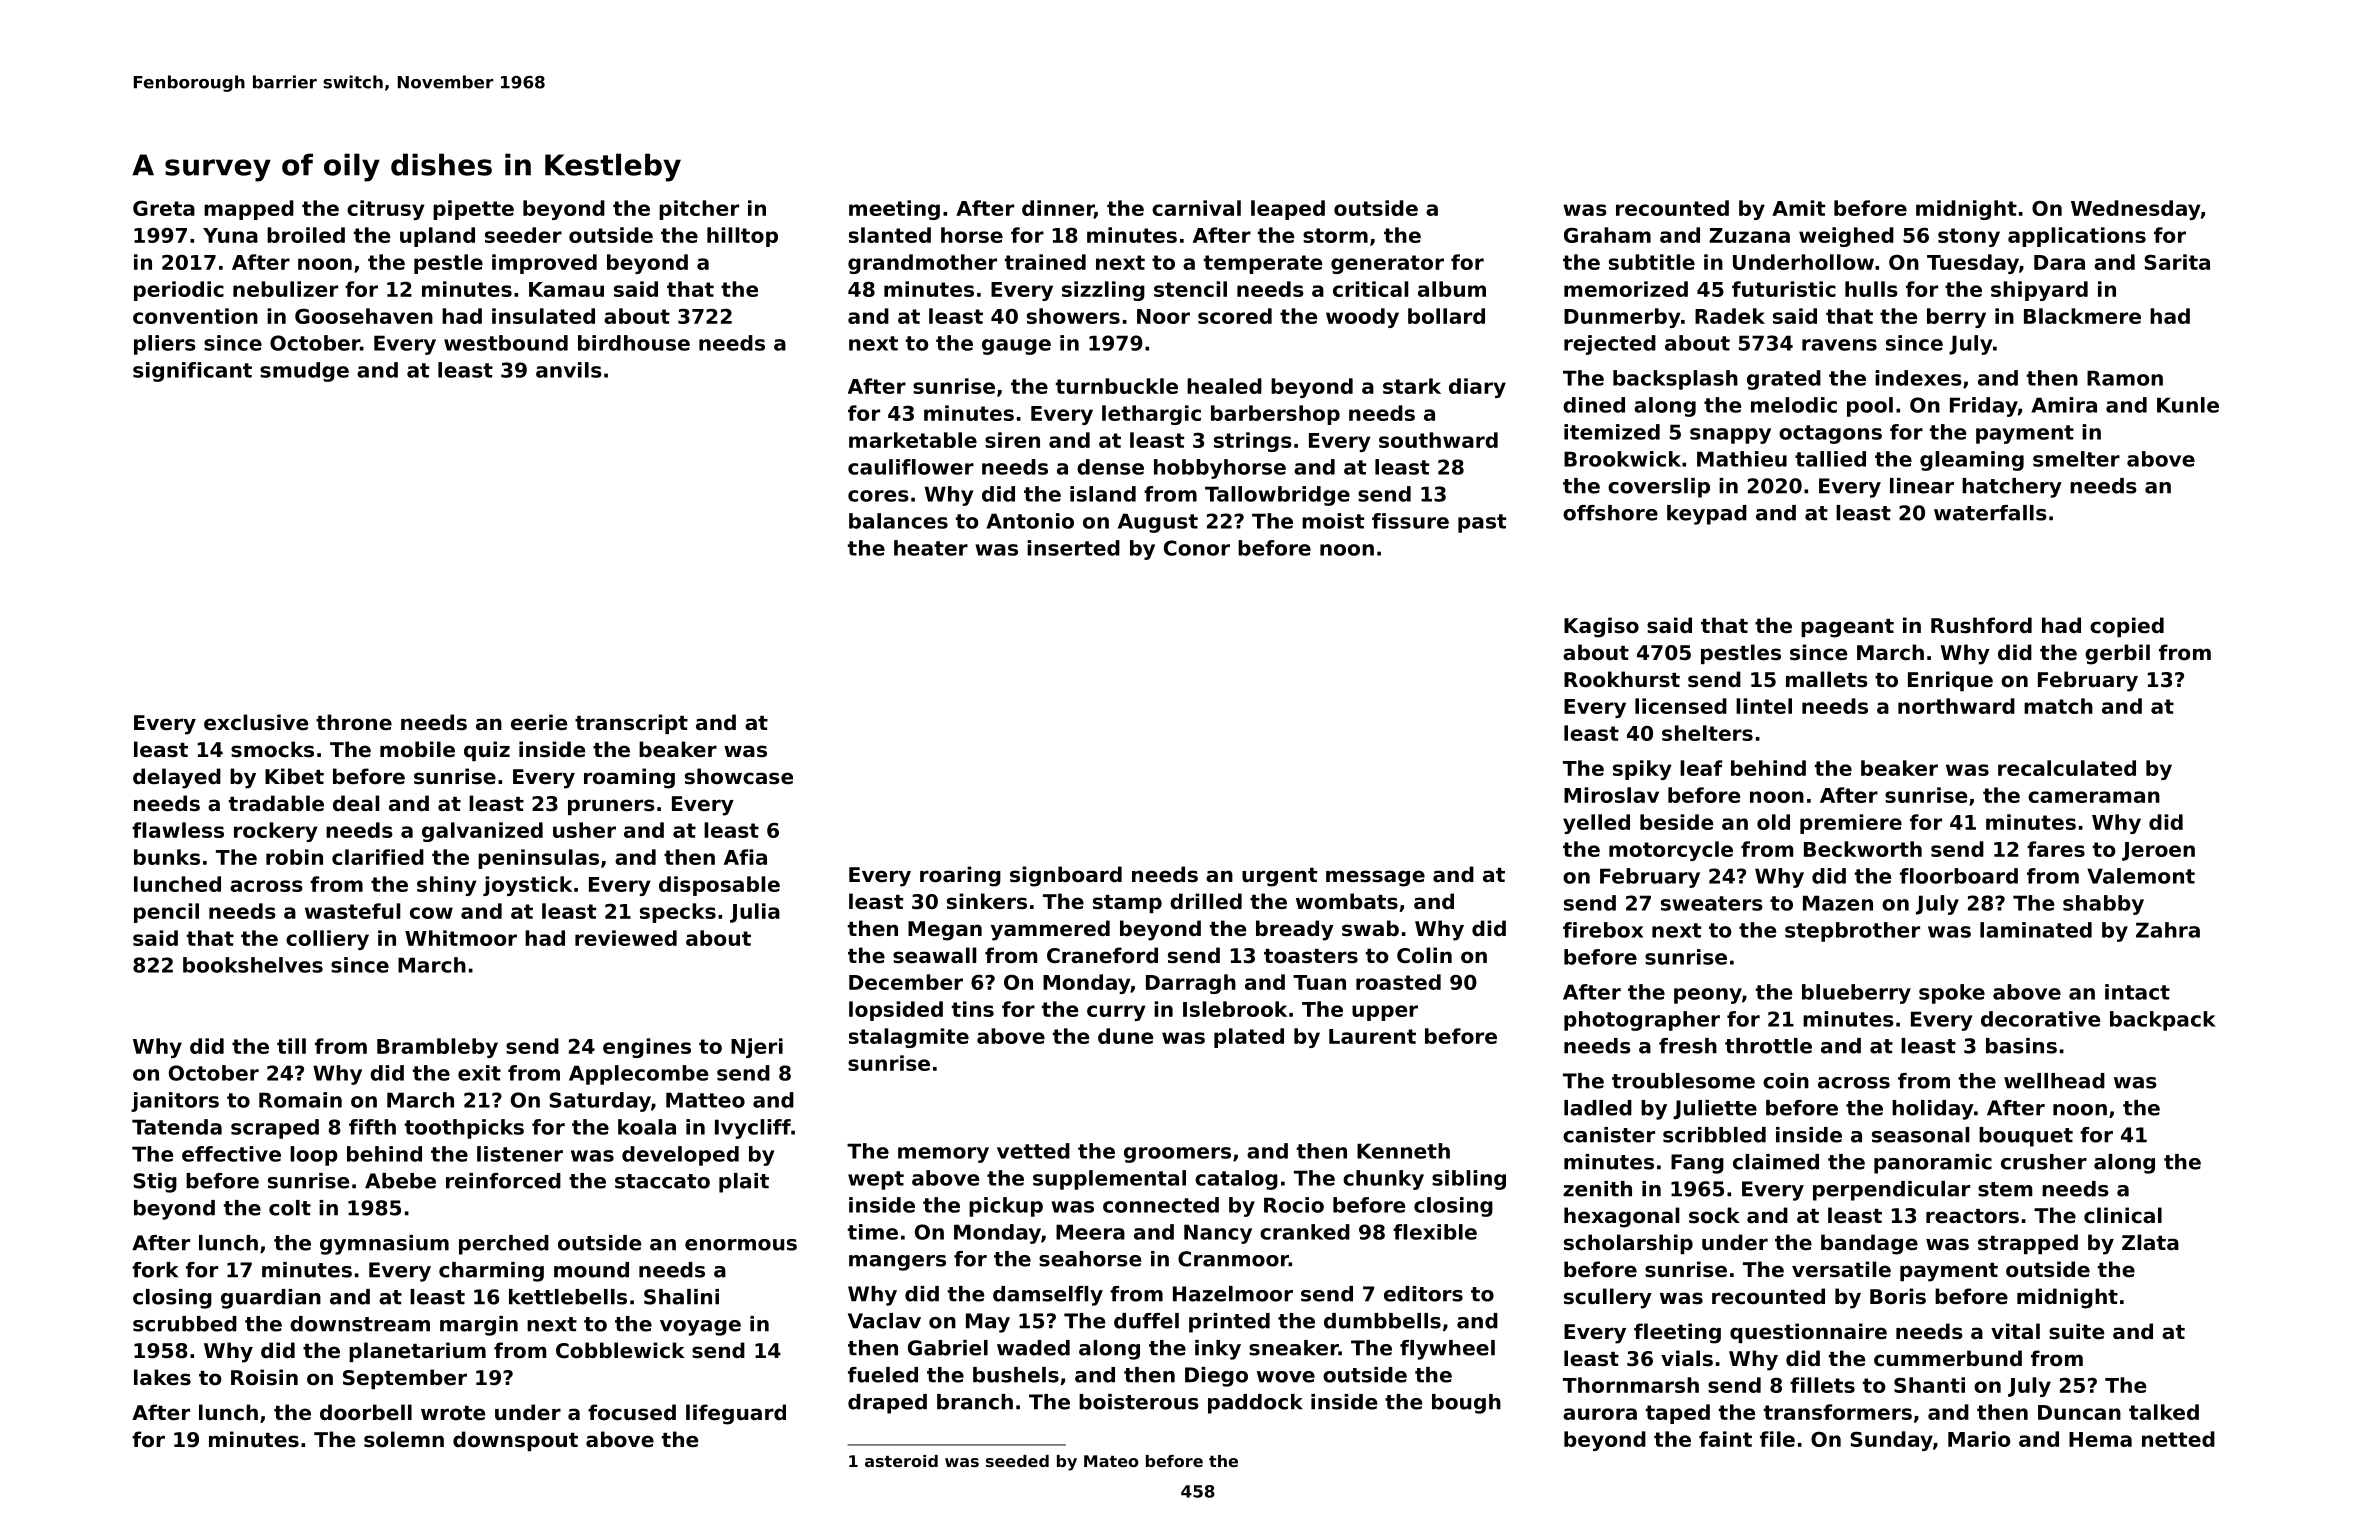  What do you see at coordinates (1725, 1439) in the screenshot?
I see `faint` at bounding box center [1725, 1439].
